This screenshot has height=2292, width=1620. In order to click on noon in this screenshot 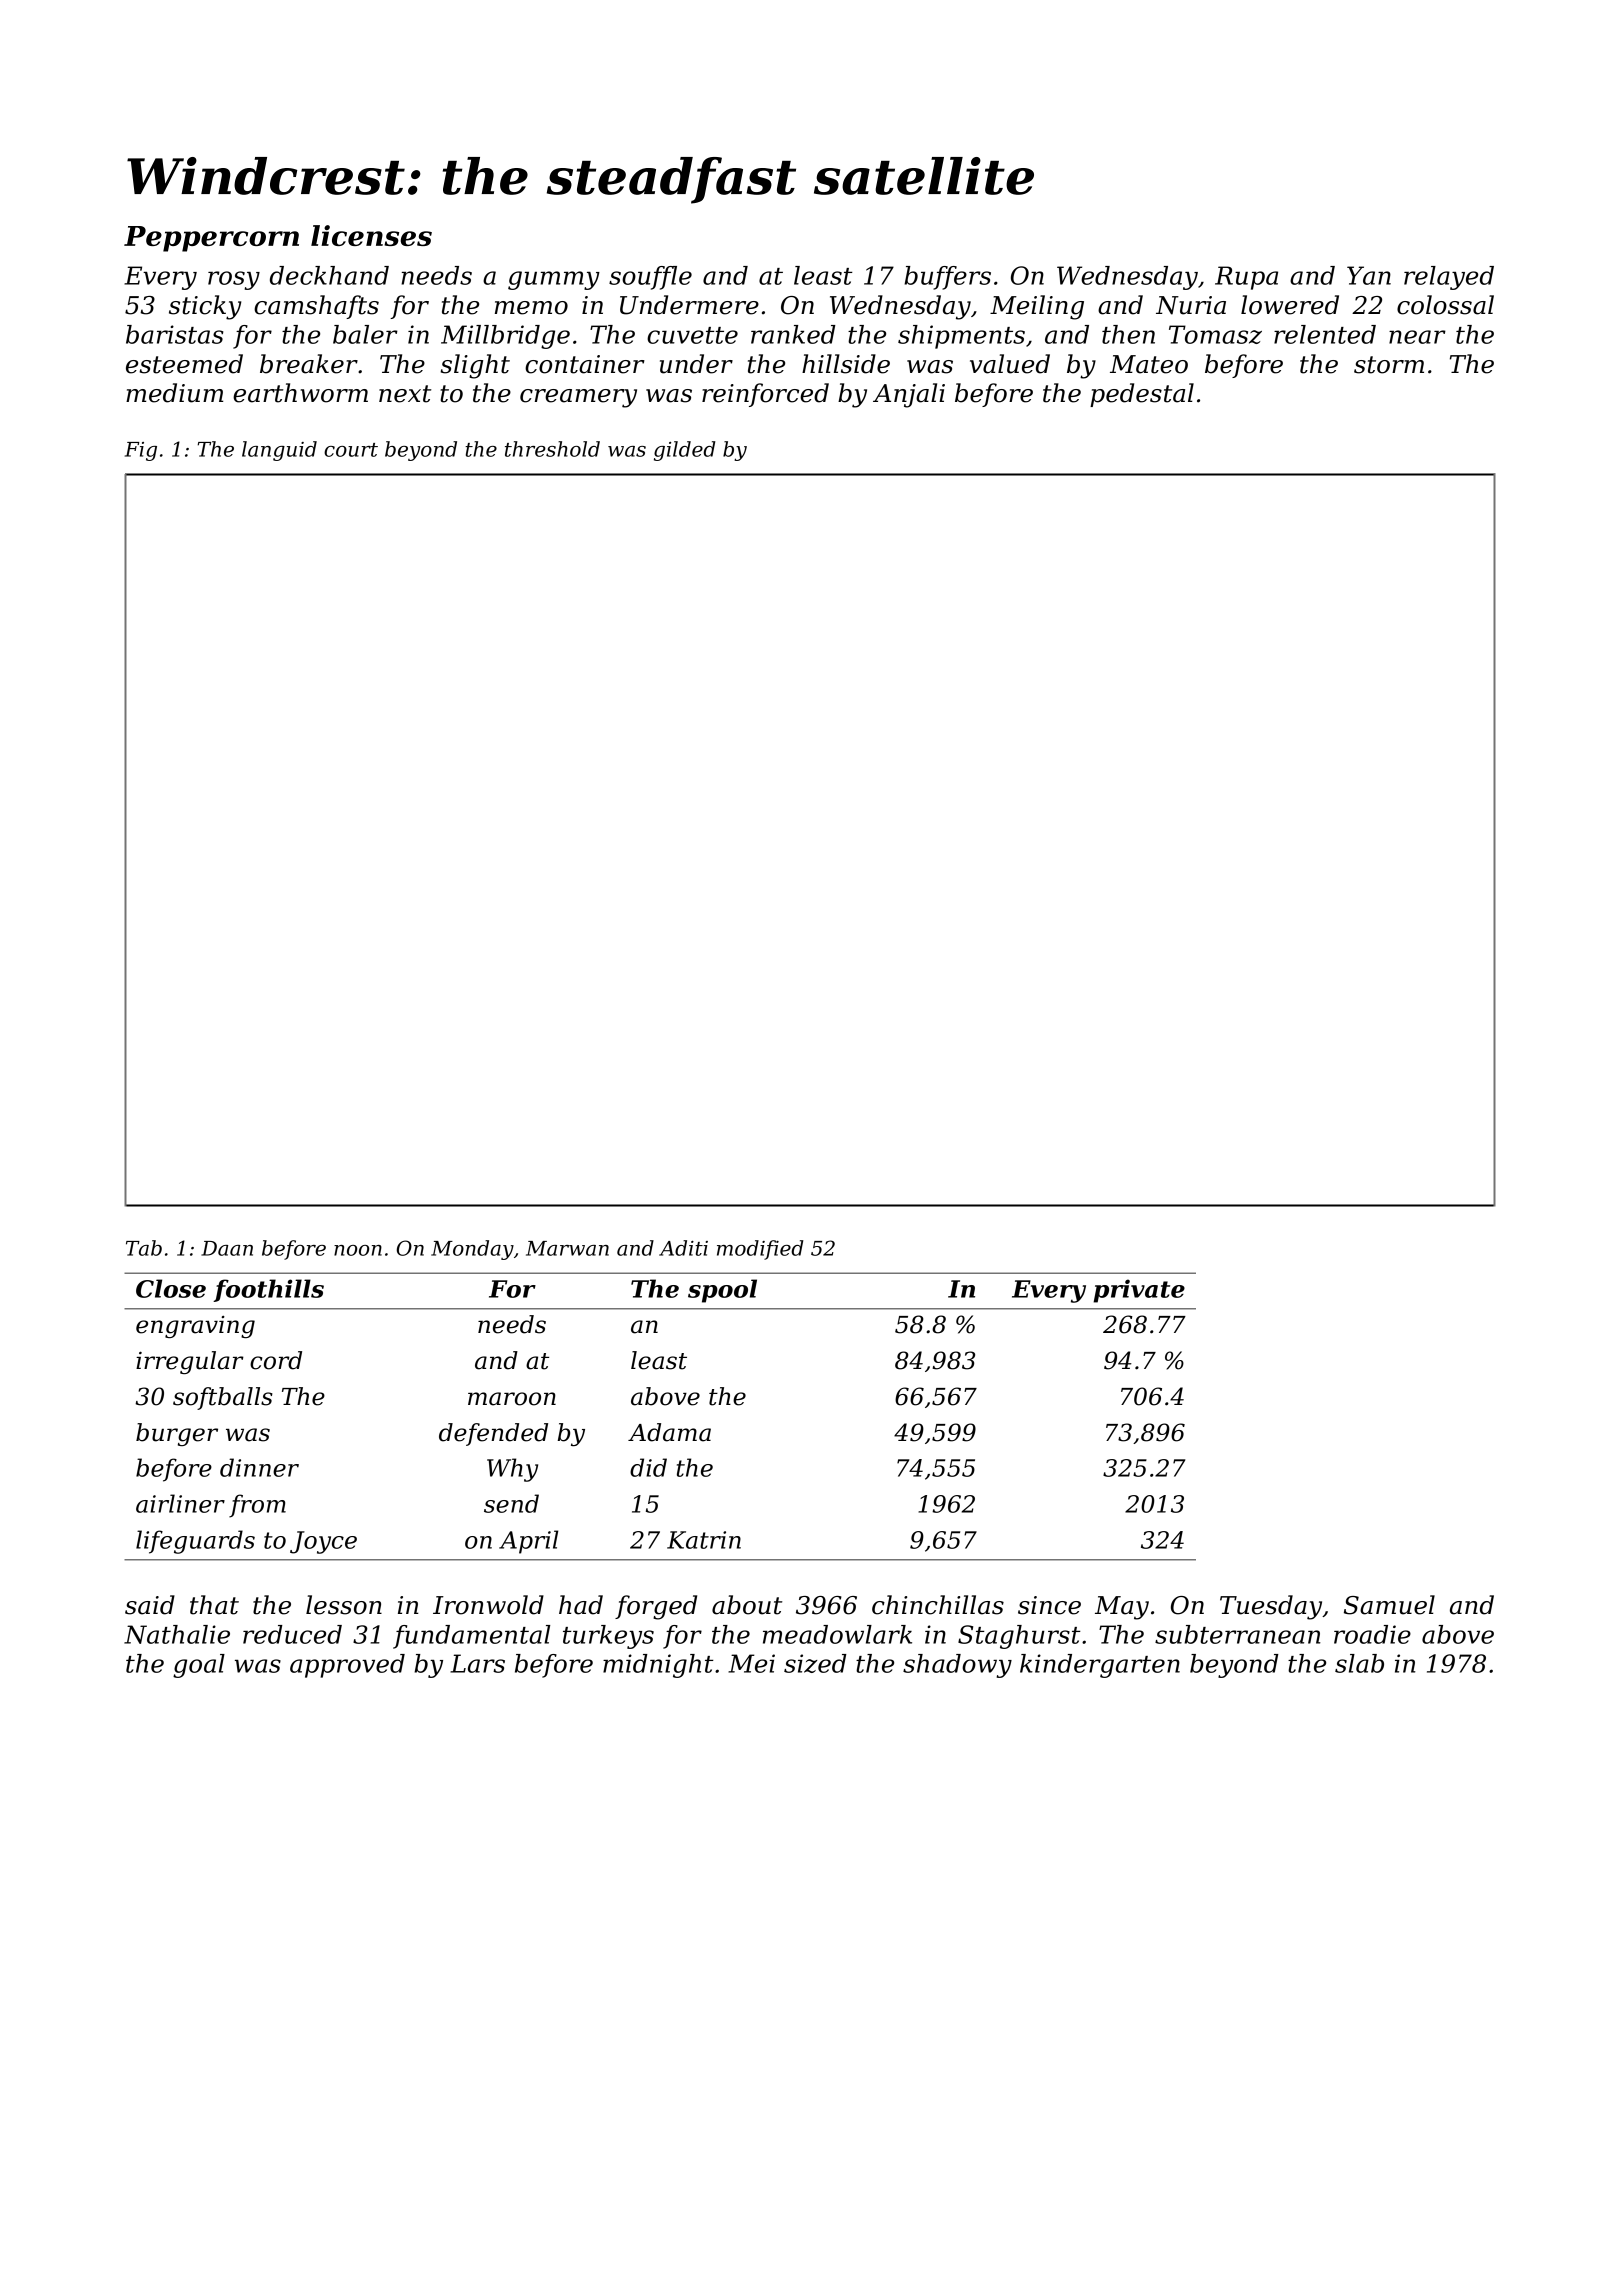, I will do `click(358, 1250)`.
